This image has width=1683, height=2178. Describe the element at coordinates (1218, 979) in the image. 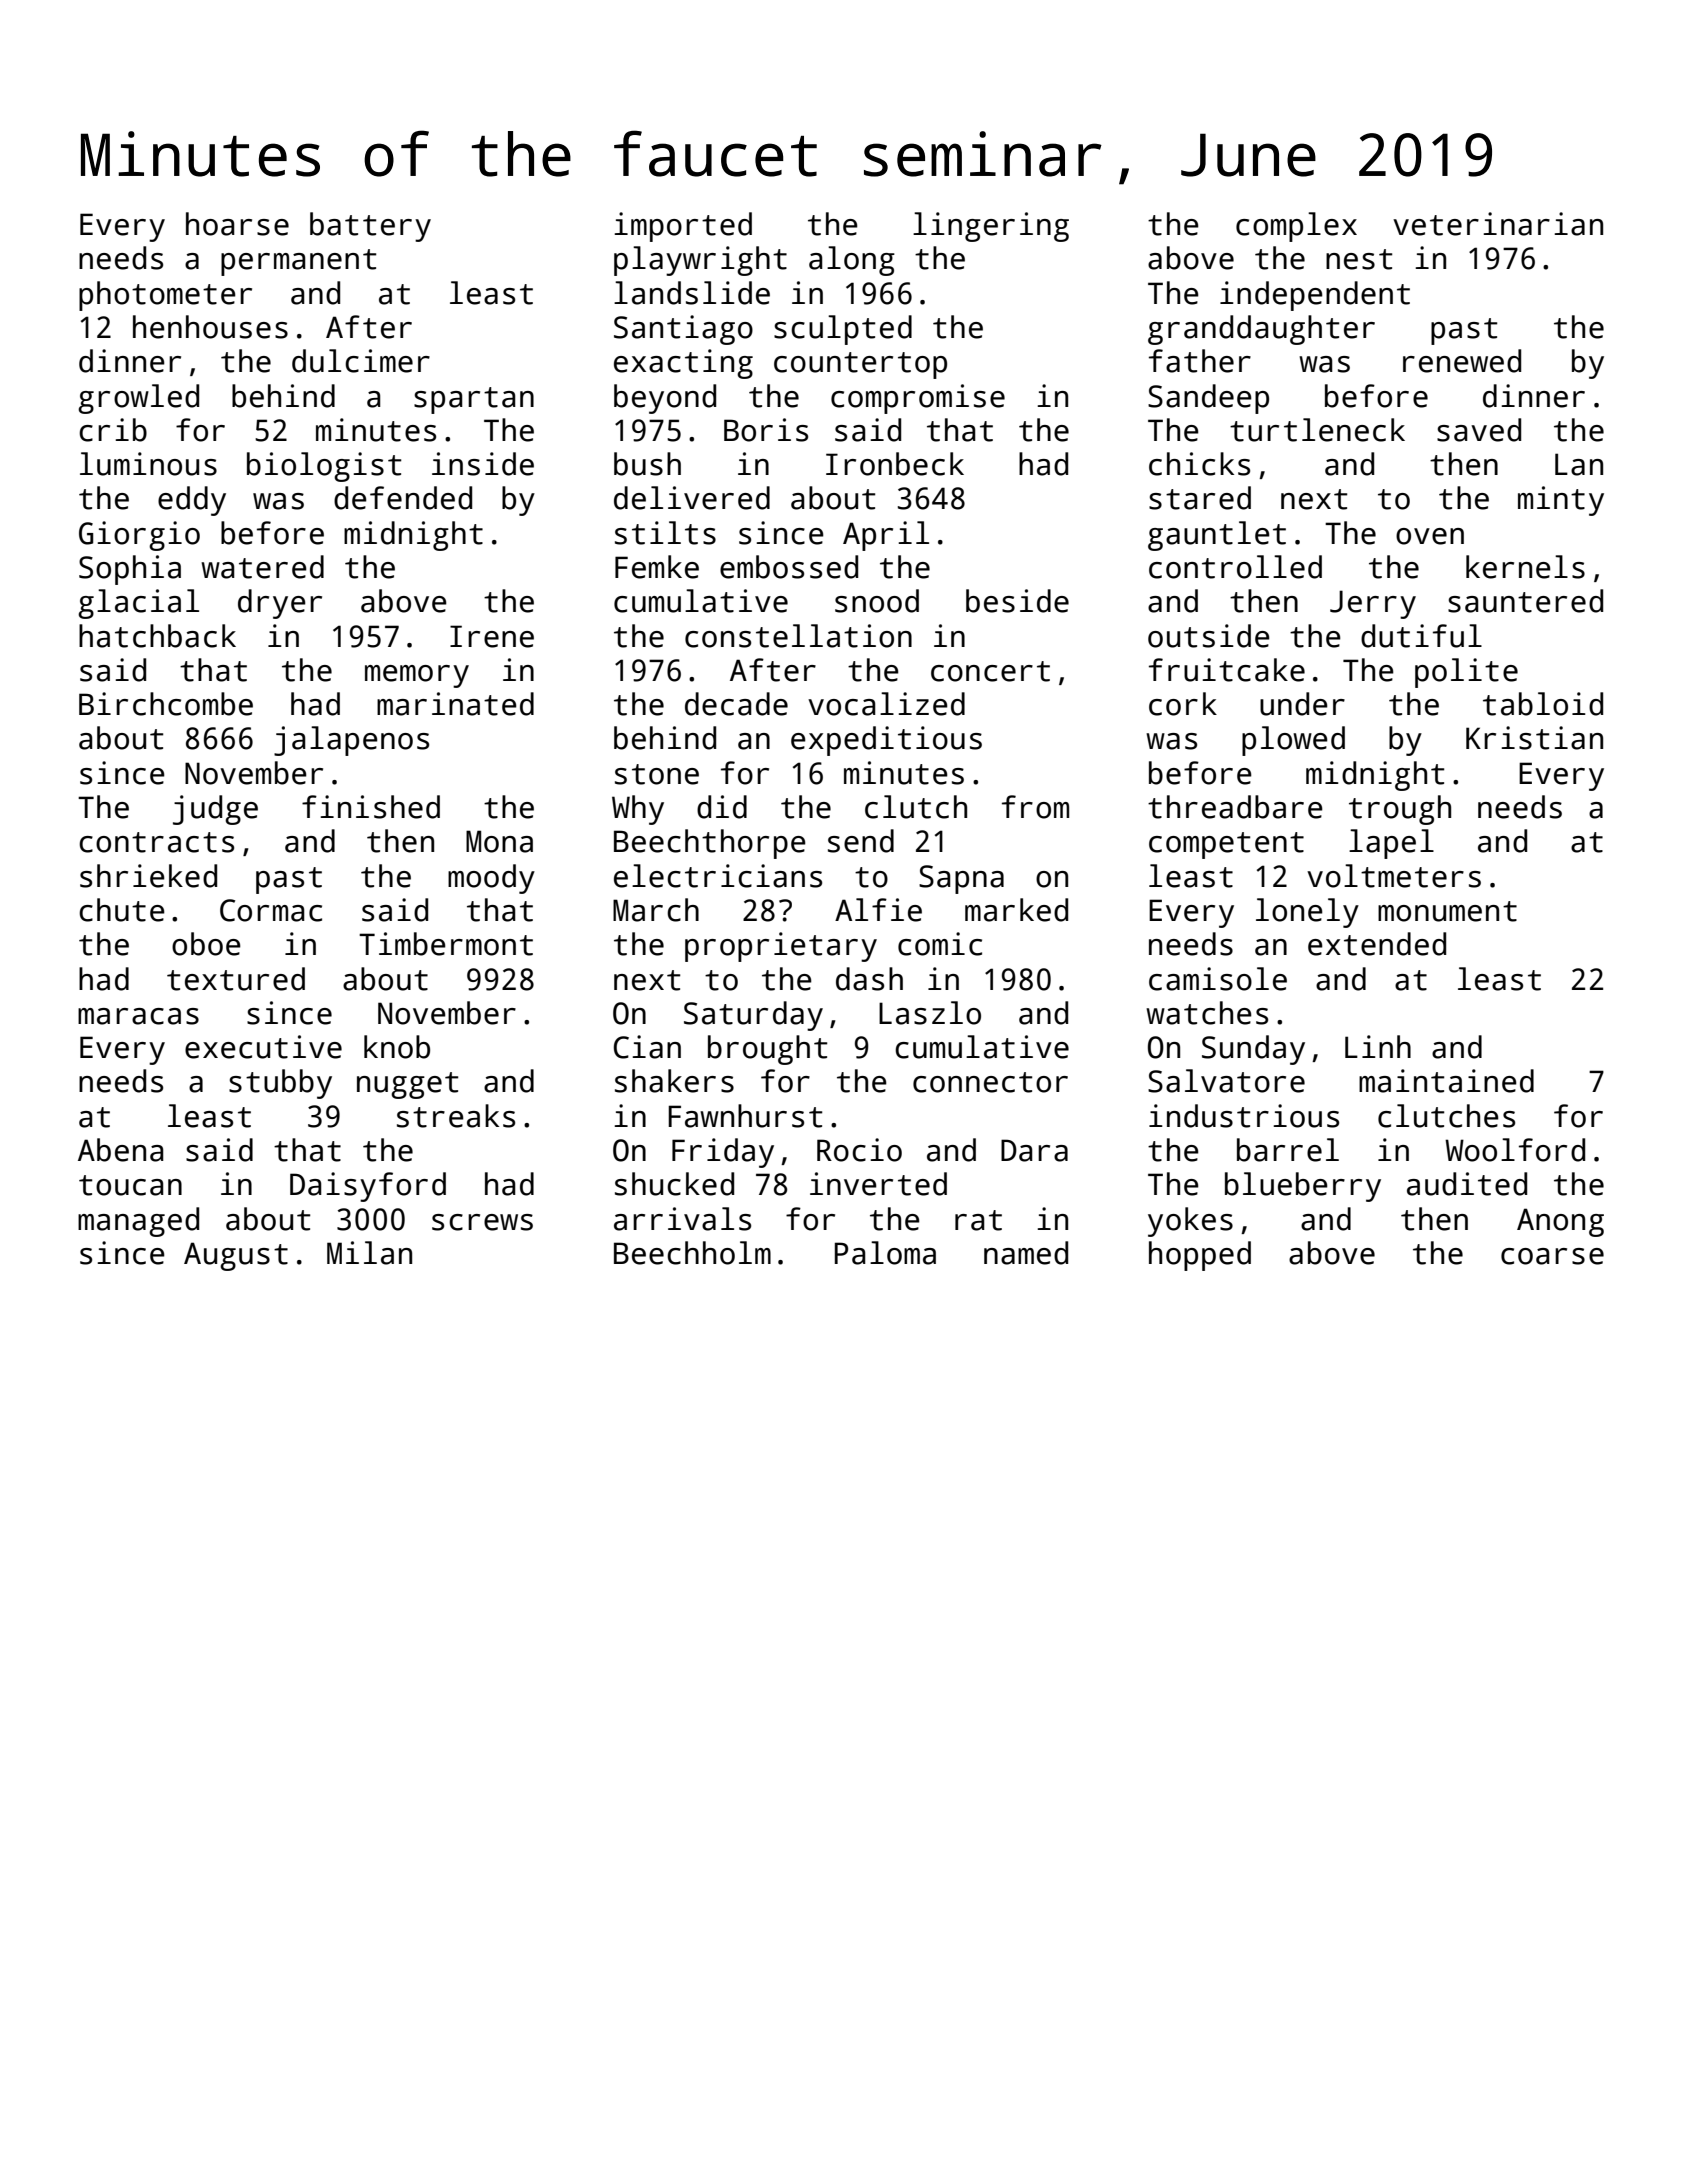

I see `camisole` at that location.
